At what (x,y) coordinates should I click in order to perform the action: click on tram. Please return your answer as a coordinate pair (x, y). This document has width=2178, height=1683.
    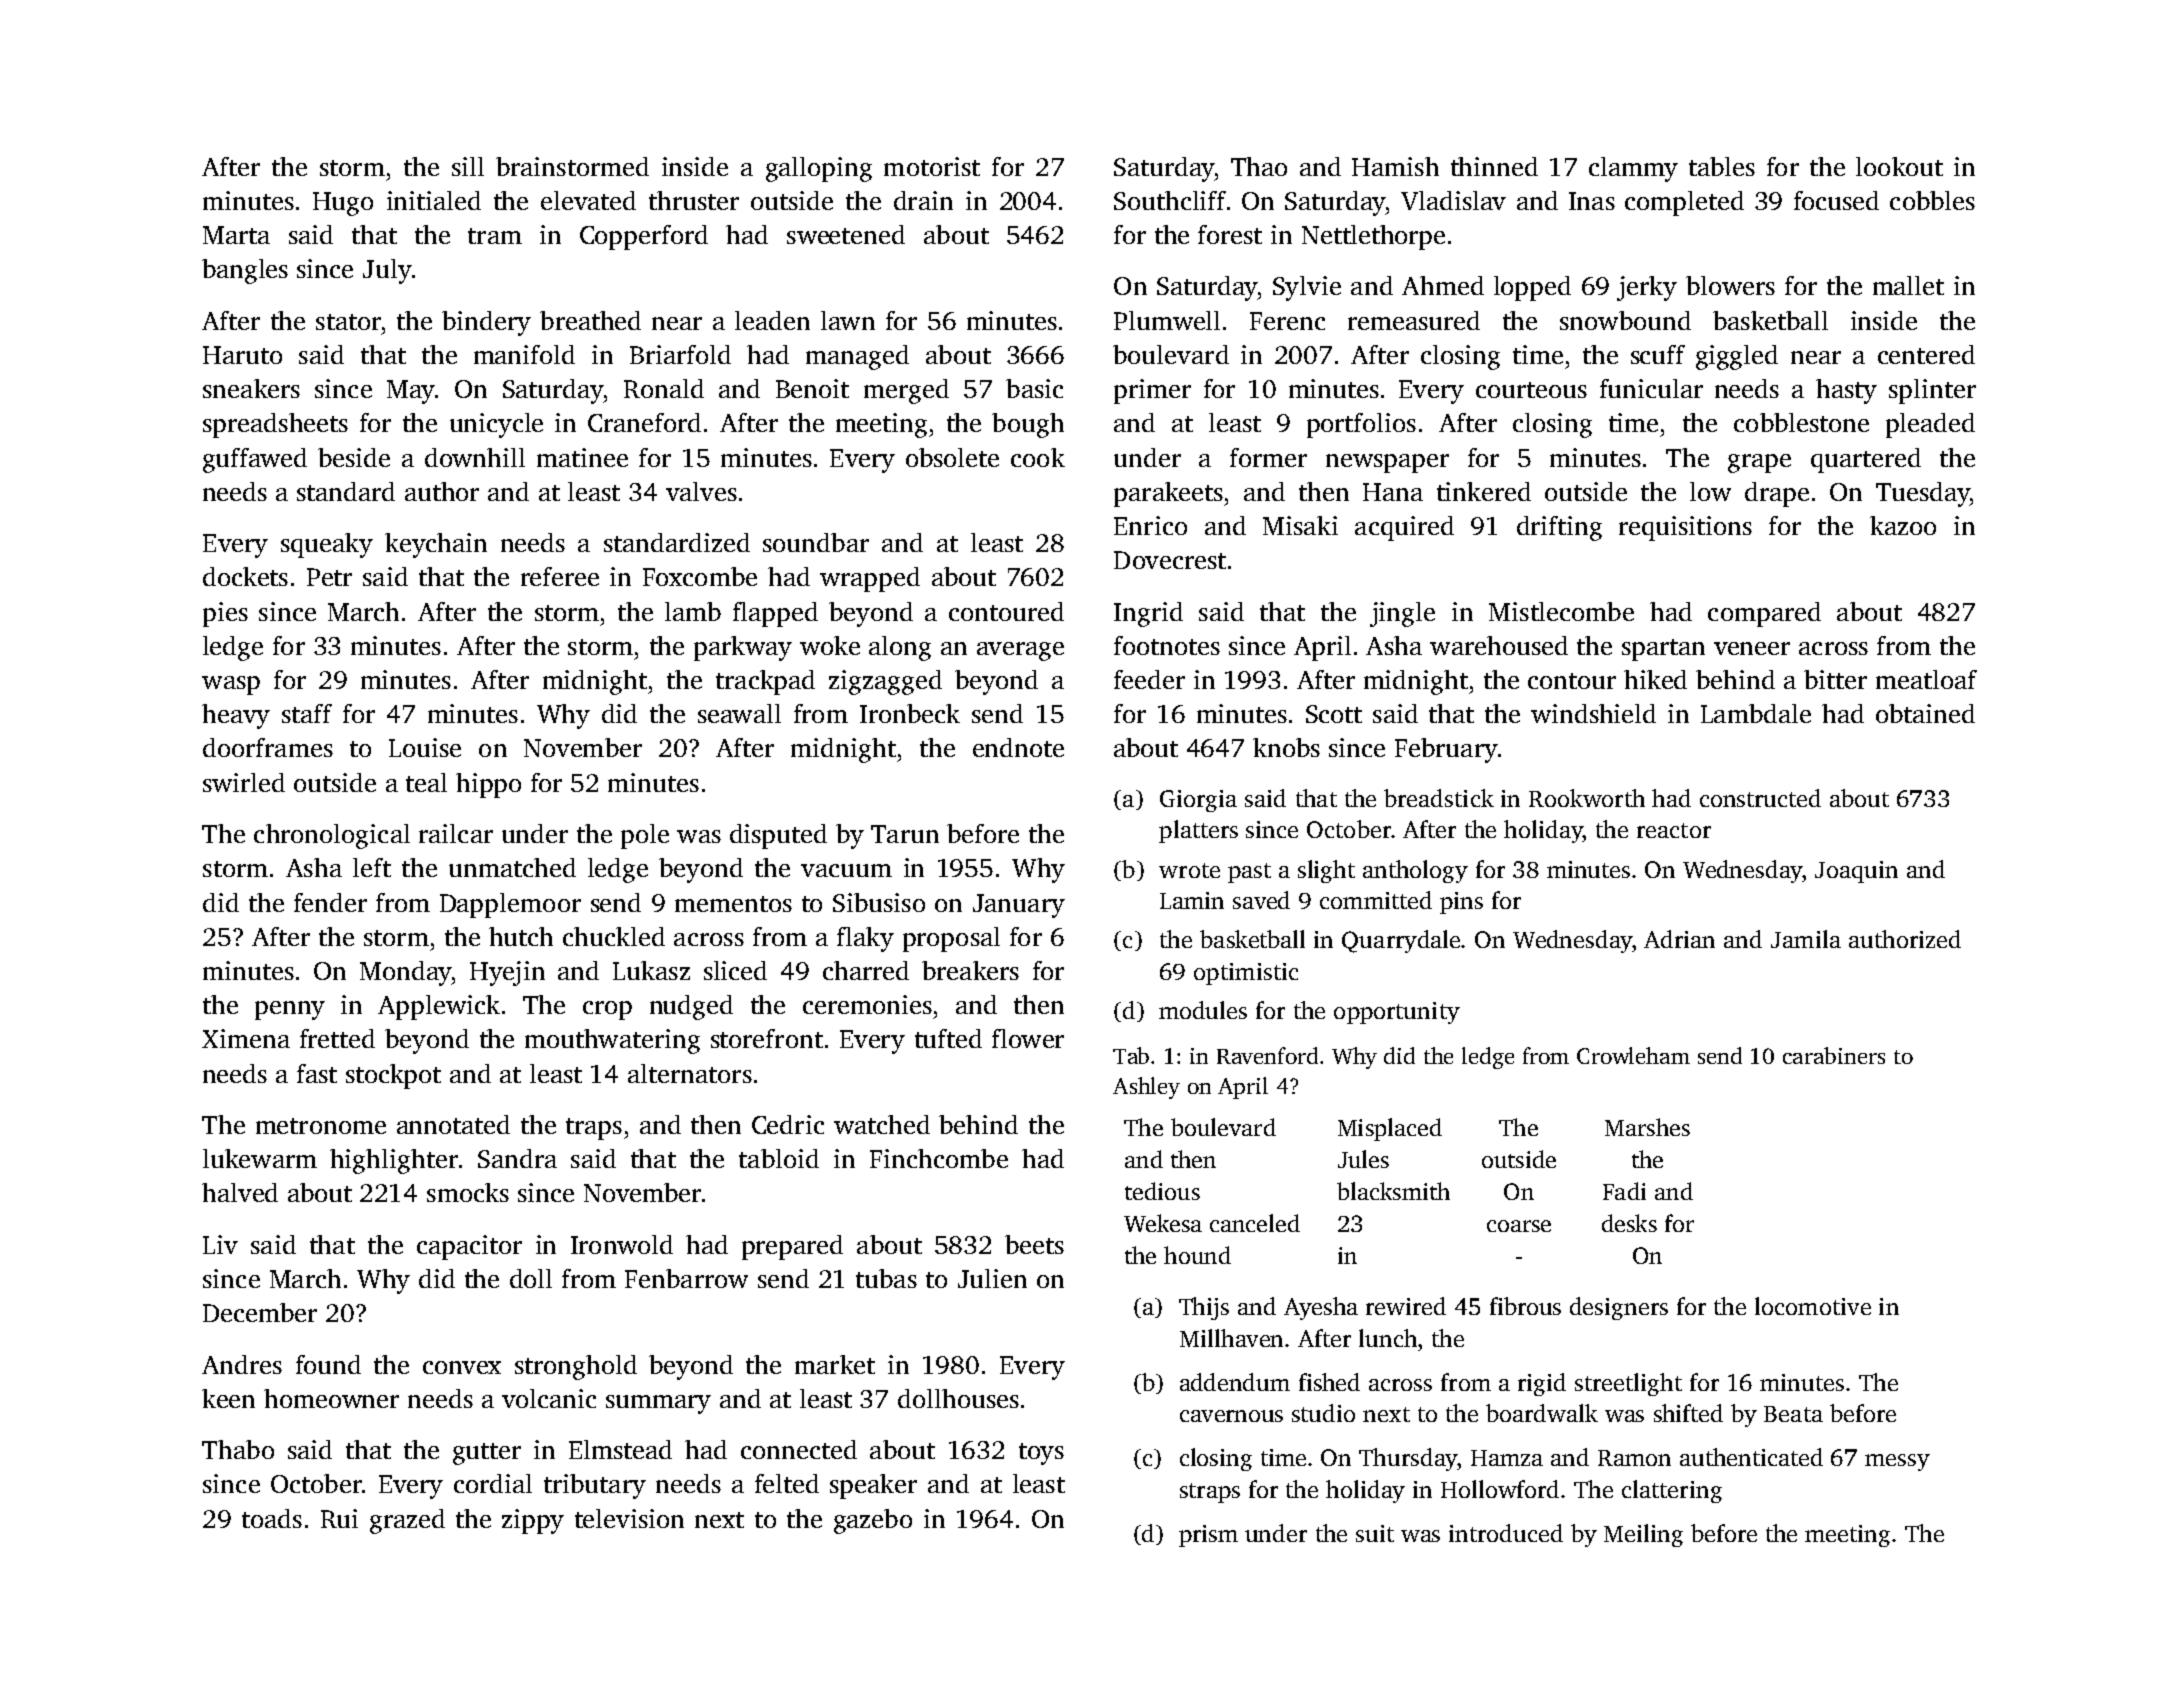
    Looking at the image, I should click on (495, 236).
